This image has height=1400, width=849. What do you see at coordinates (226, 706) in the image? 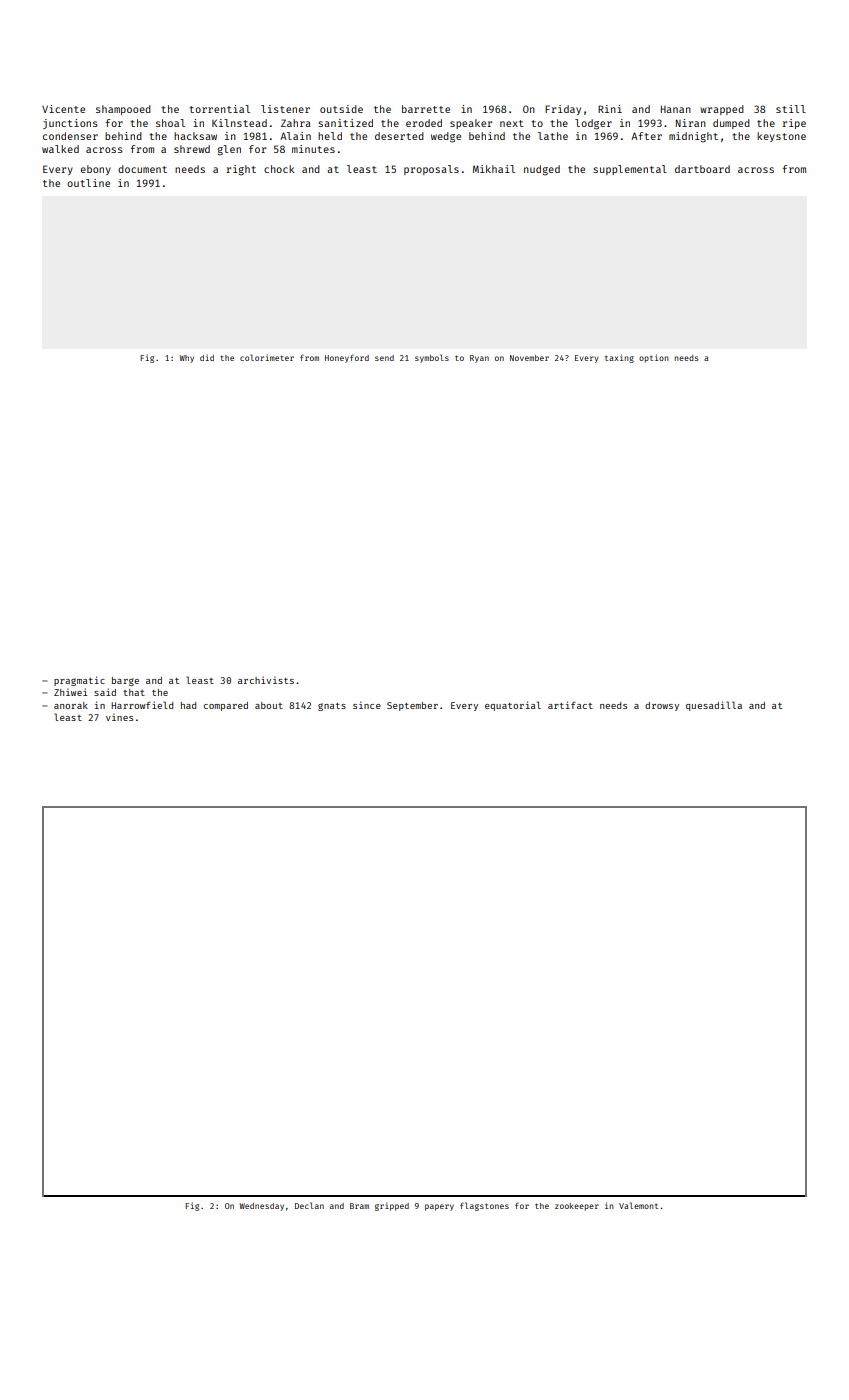
I see `compared` at bounding box center [226, 706].
